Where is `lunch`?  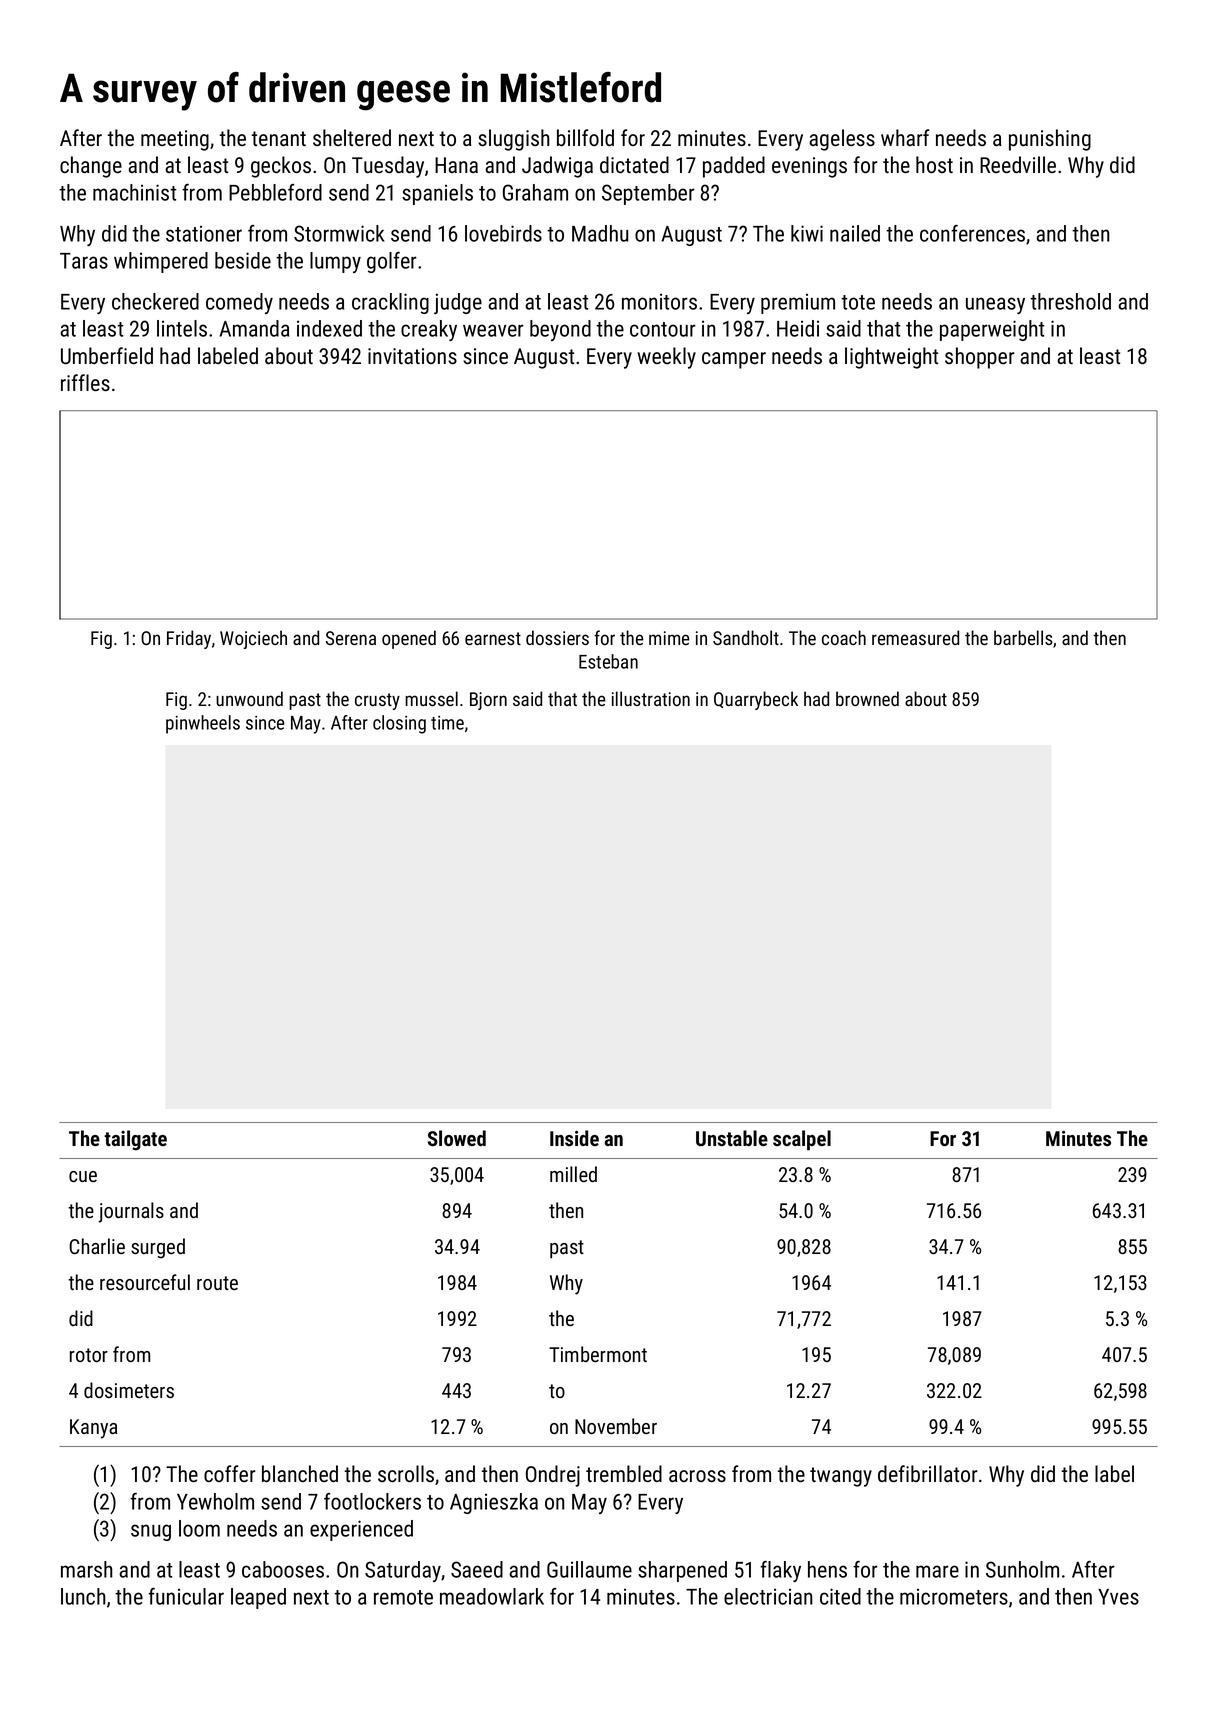 lunch is located at coordinates (83, 1596).
